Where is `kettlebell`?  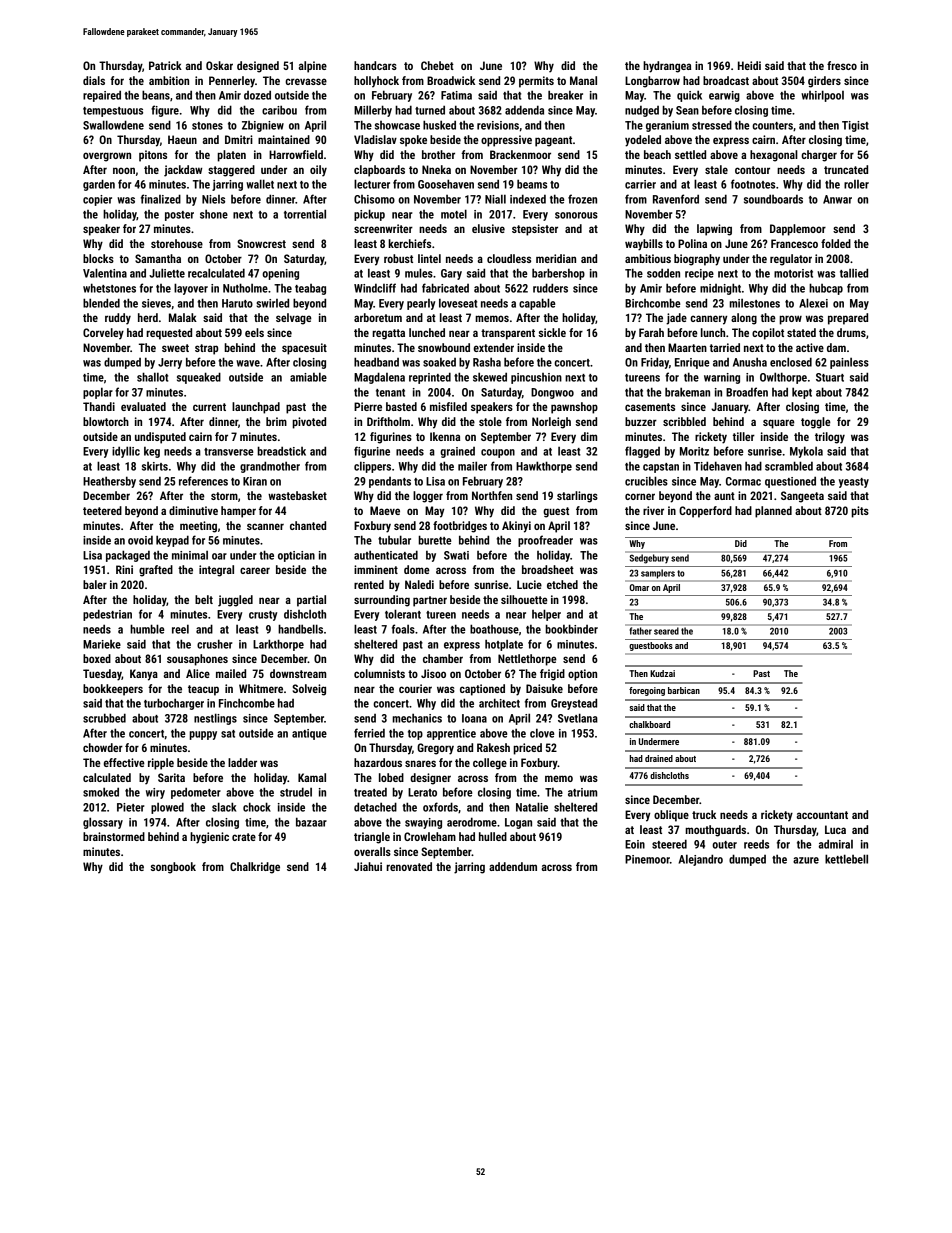
kettlebell is located at coordinates (846, 859).
